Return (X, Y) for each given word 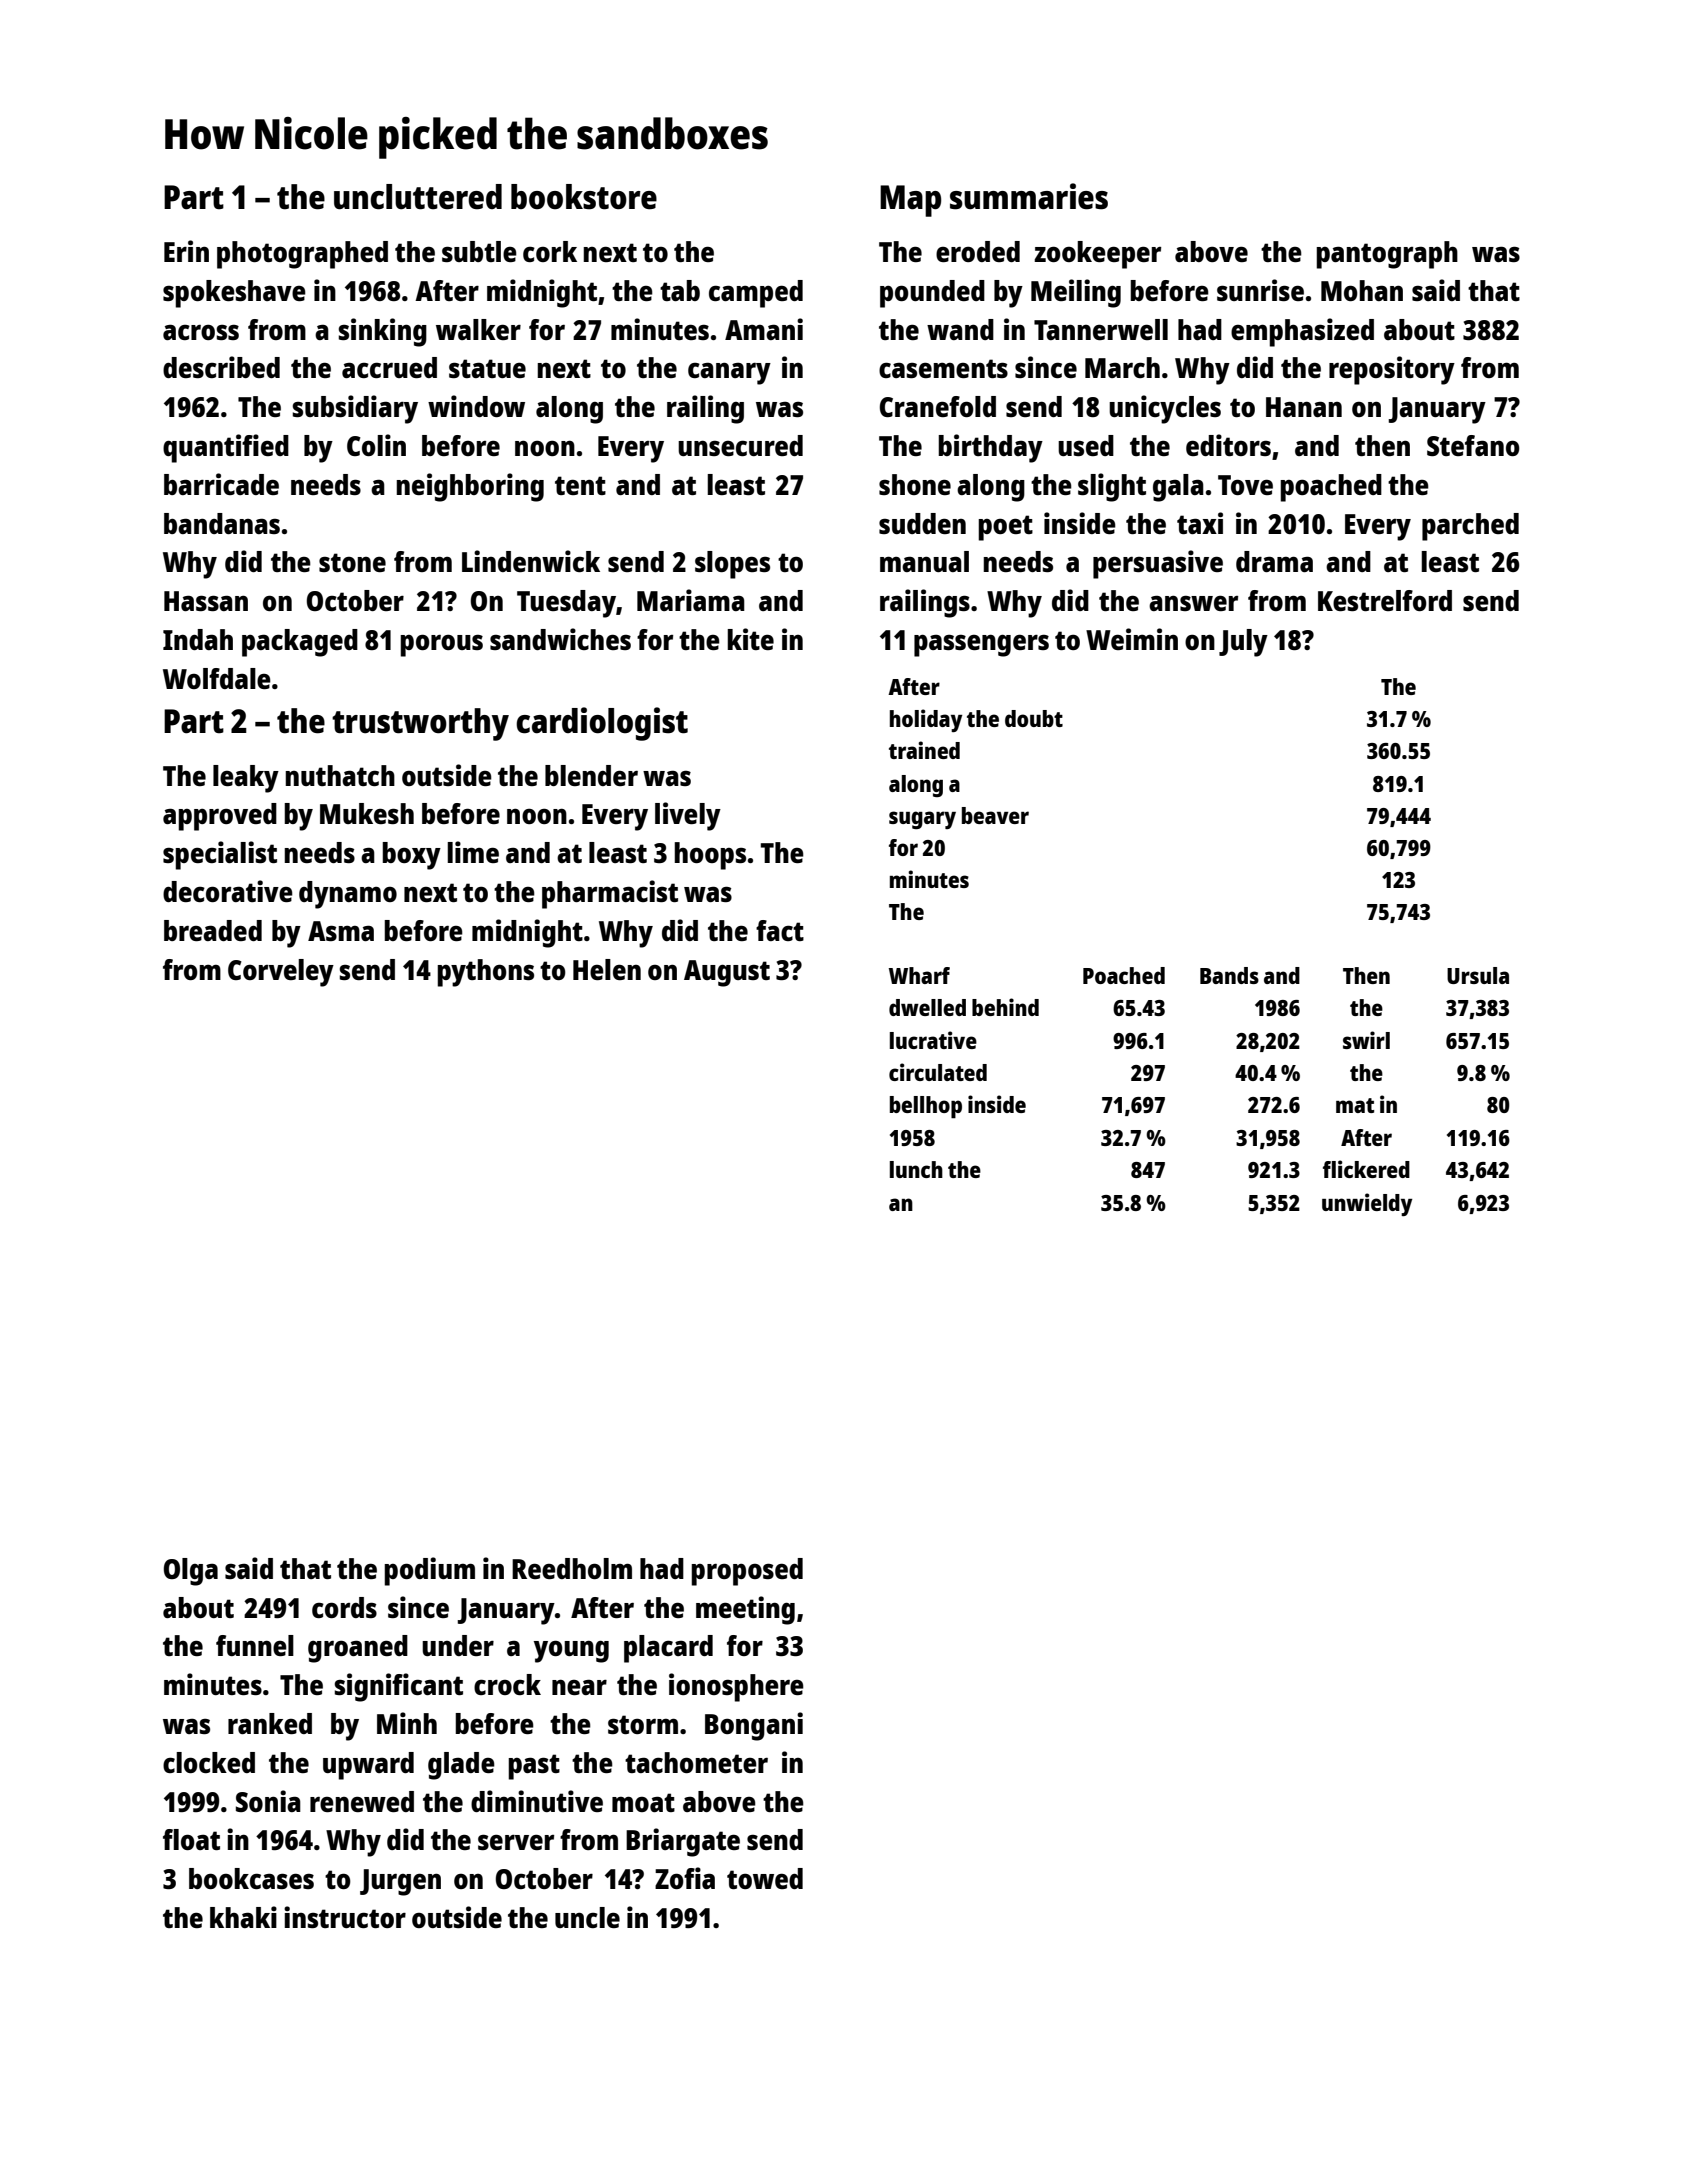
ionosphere (736, 1687)
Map (910, 201)
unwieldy (1367, 1204)
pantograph (1387, 255)
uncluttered (418, 197)
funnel (255, 1645)
